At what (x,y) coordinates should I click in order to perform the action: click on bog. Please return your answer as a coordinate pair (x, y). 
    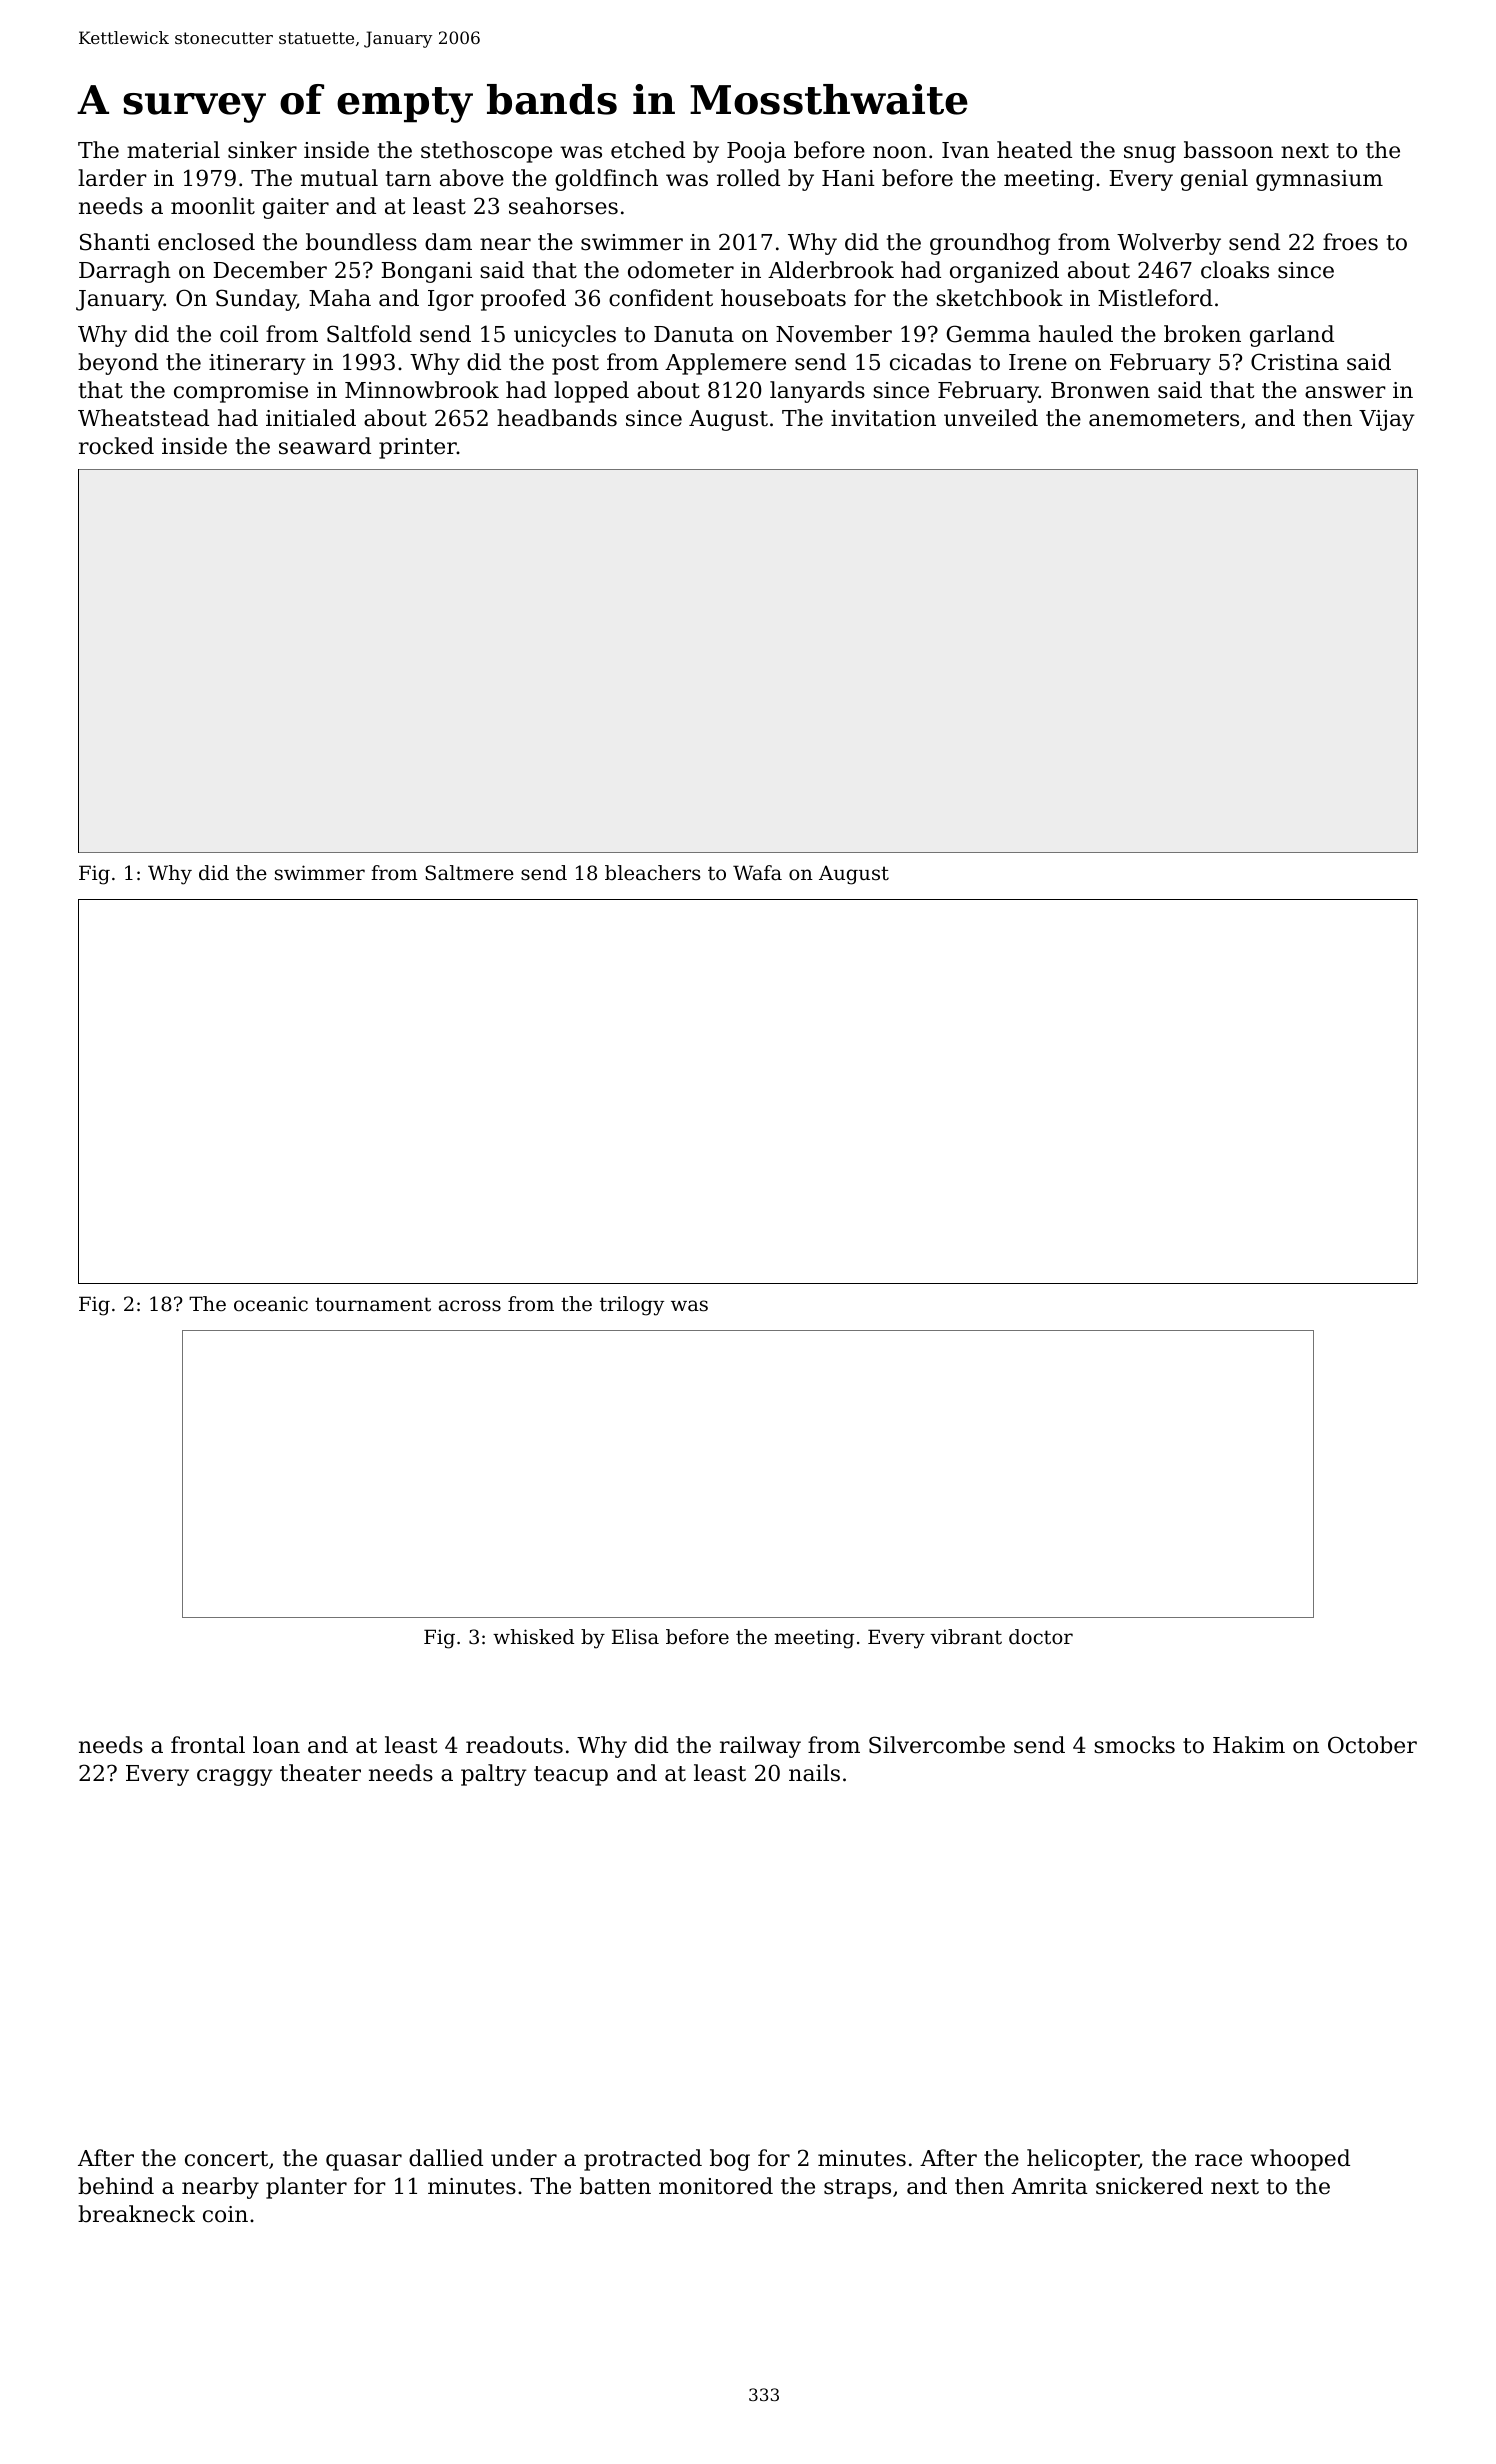
    Looking at the image, I should click on (730, 2160).
